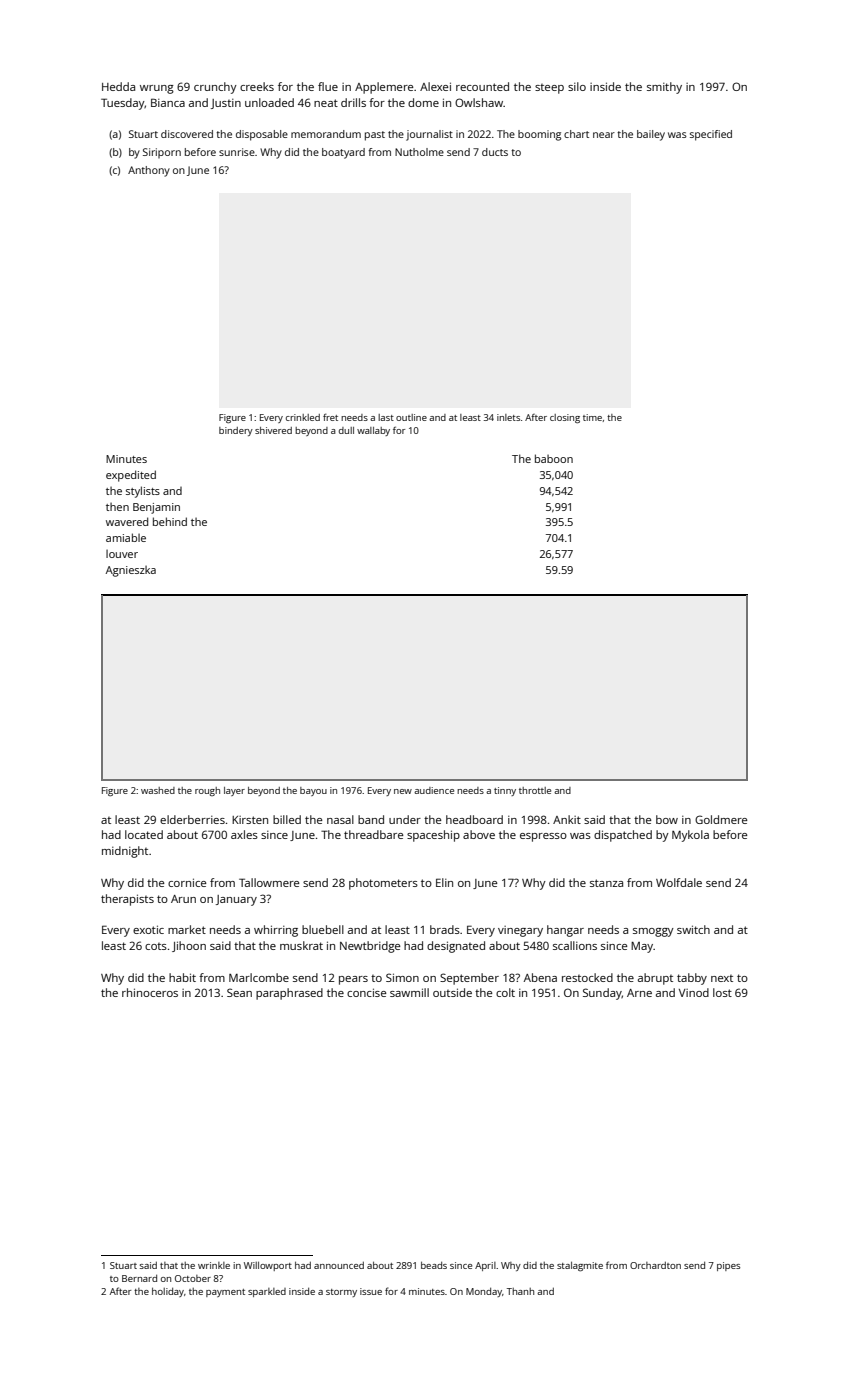  What do you see at coordinates (237, 152) in the screenshot?
I see `sunrise` at bounding box center [237, 152].
